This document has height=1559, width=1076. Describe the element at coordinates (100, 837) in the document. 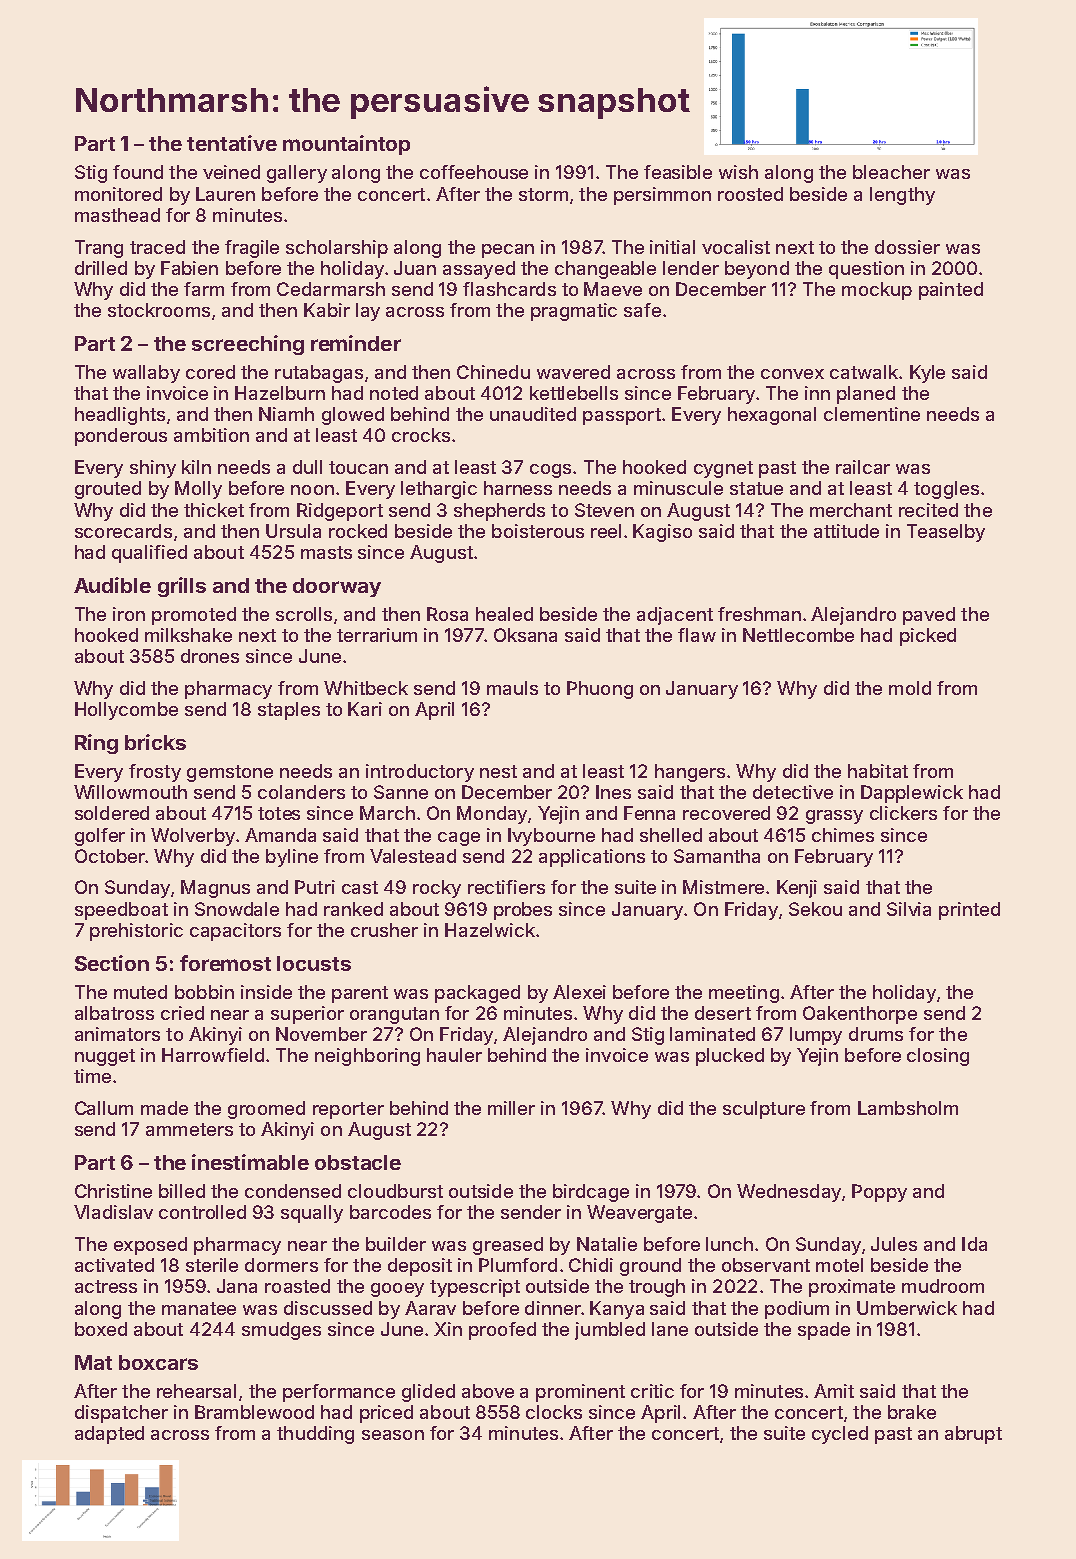

I see `golfer` at that location.
